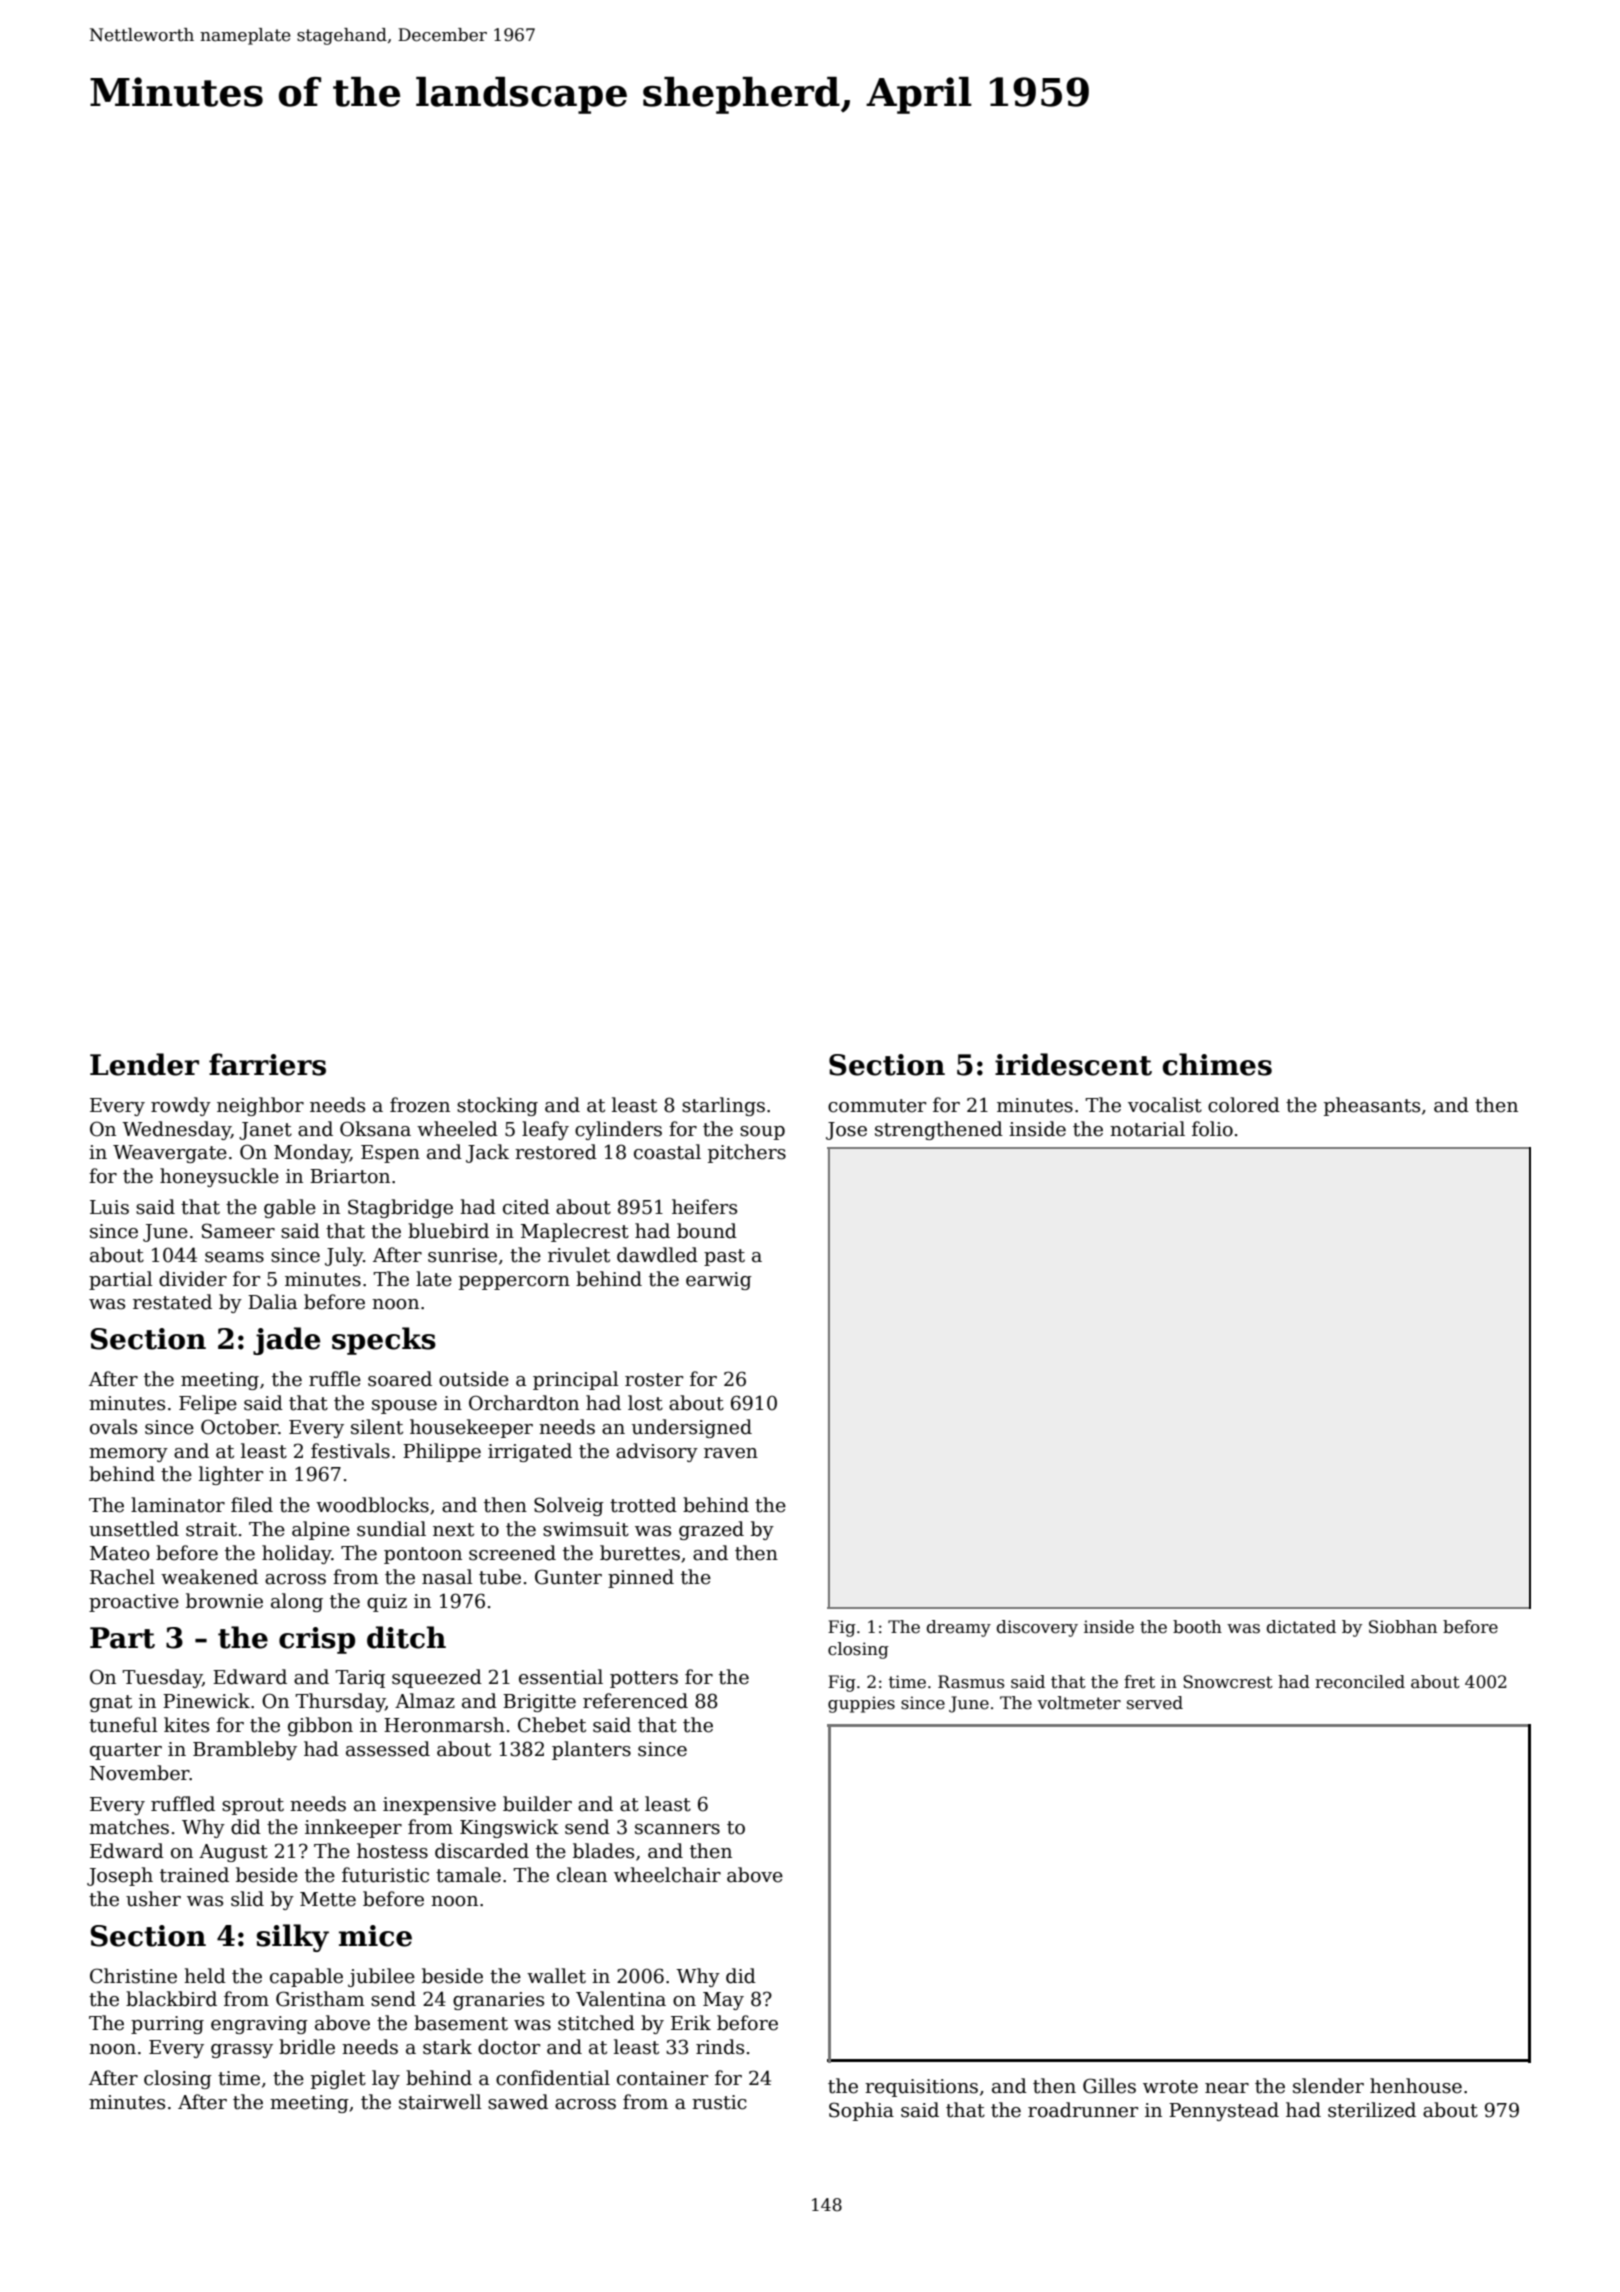 Image resolution: width=1620 pixels, height=2292 pixels. I want to click on gnat, so click(111, 1703).
